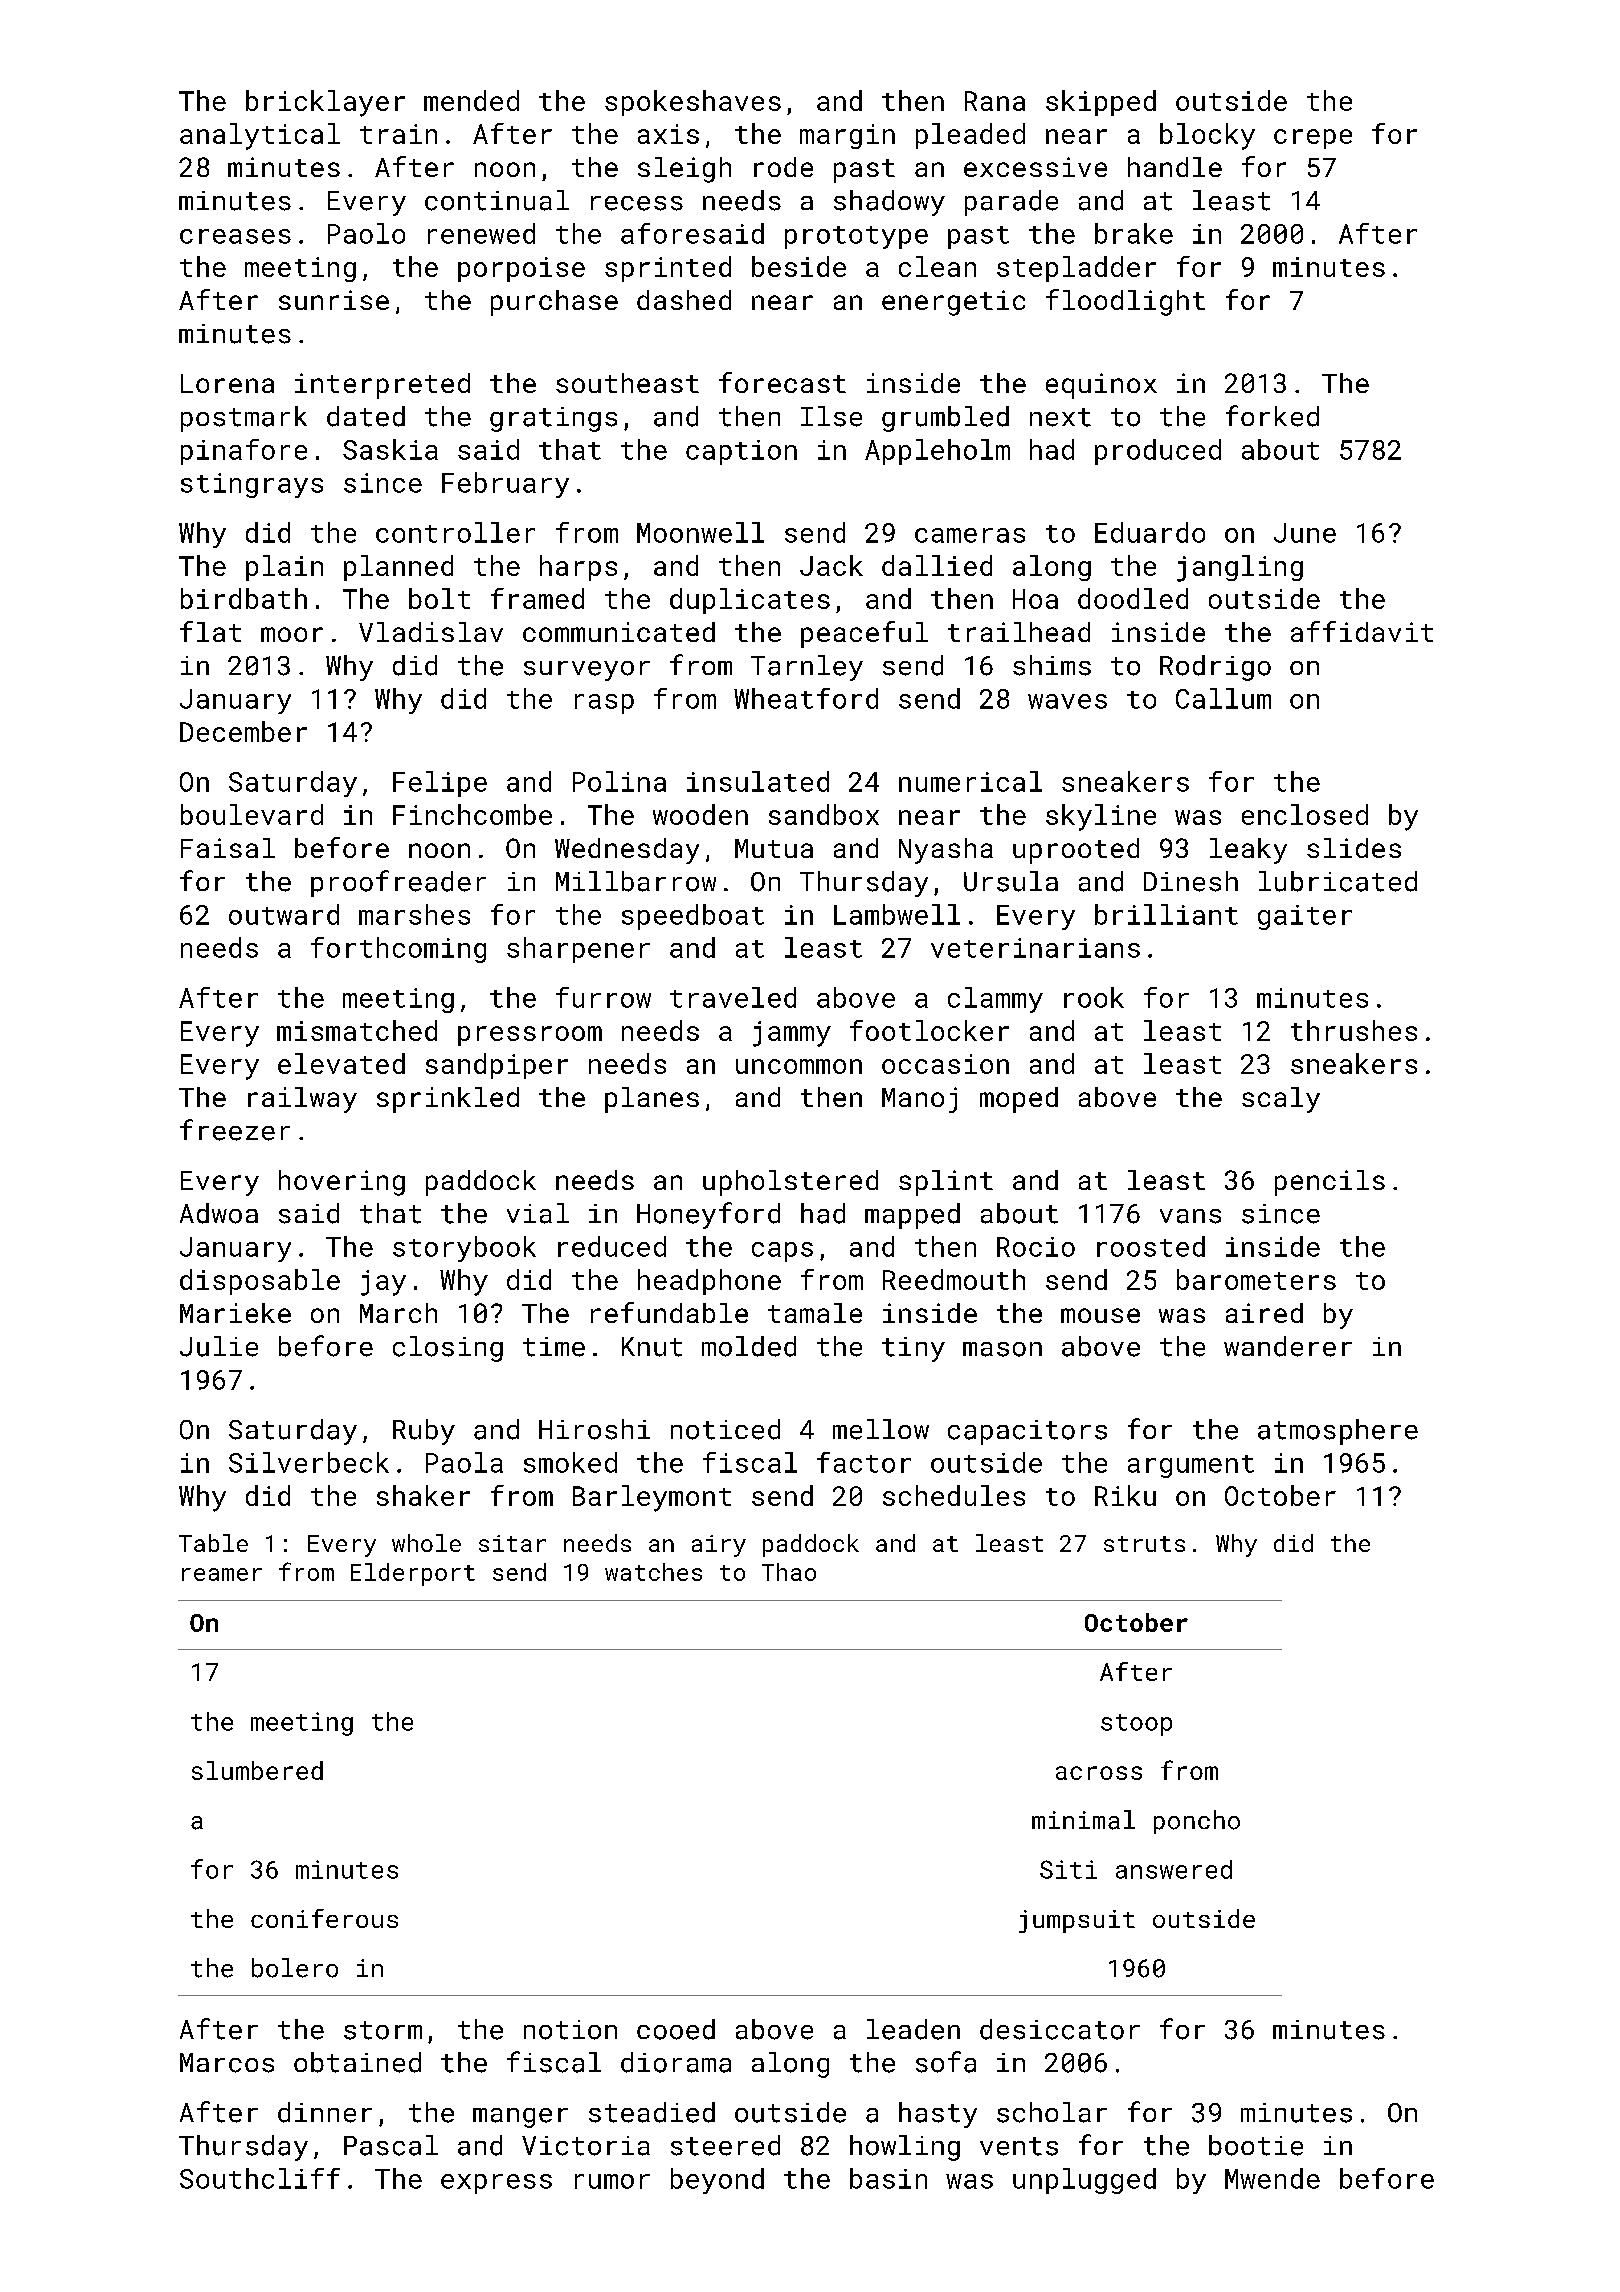  Describe the element at coordinates (496, 2184) in the document. I see `express` at that location.
